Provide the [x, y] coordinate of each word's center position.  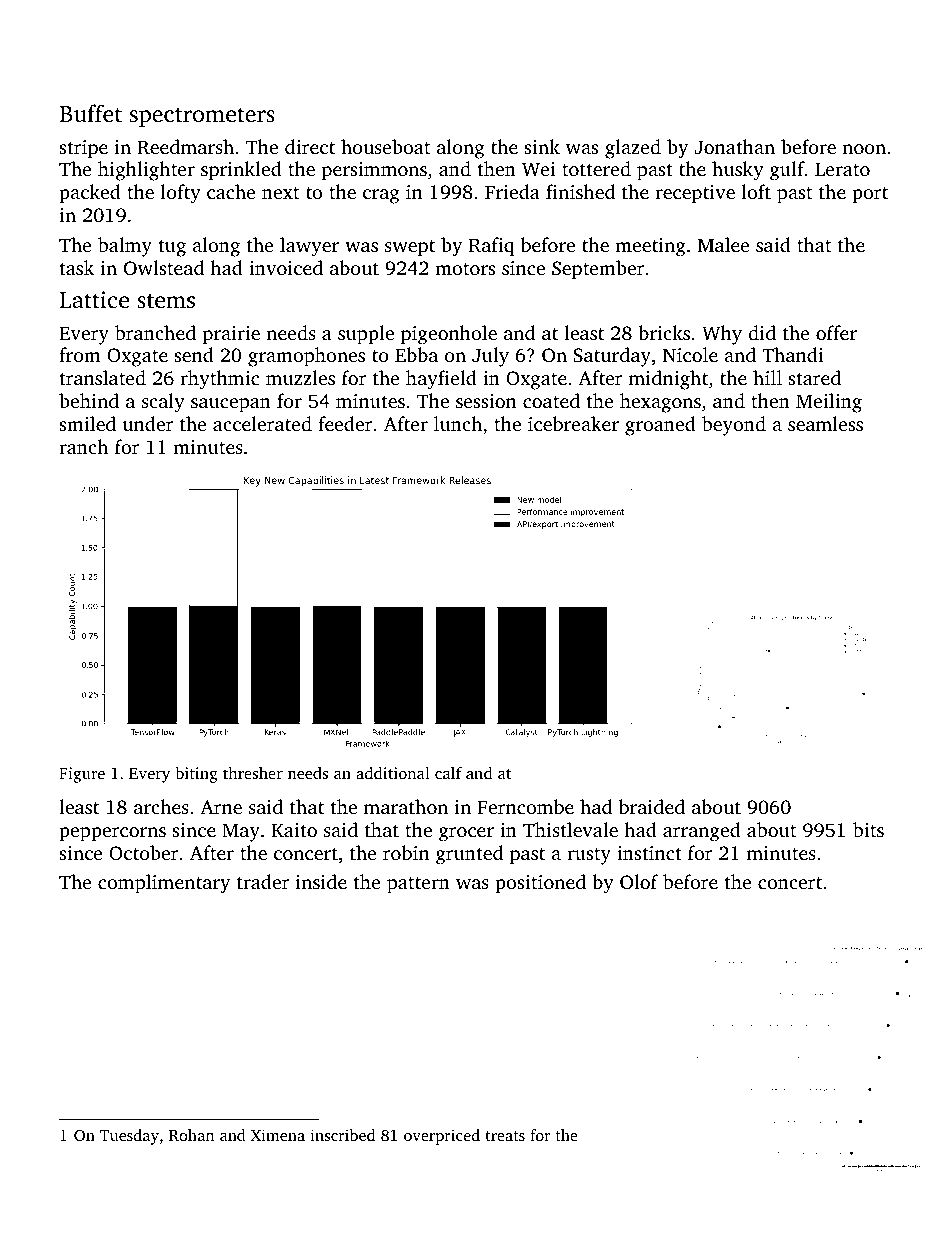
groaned [660, 426]
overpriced [442, 1137]
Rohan [192, 1135]
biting [196, 775]
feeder [345, 423]
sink [542, 146]
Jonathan [734, 147]
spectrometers [202, 117]
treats [505, 1136]
